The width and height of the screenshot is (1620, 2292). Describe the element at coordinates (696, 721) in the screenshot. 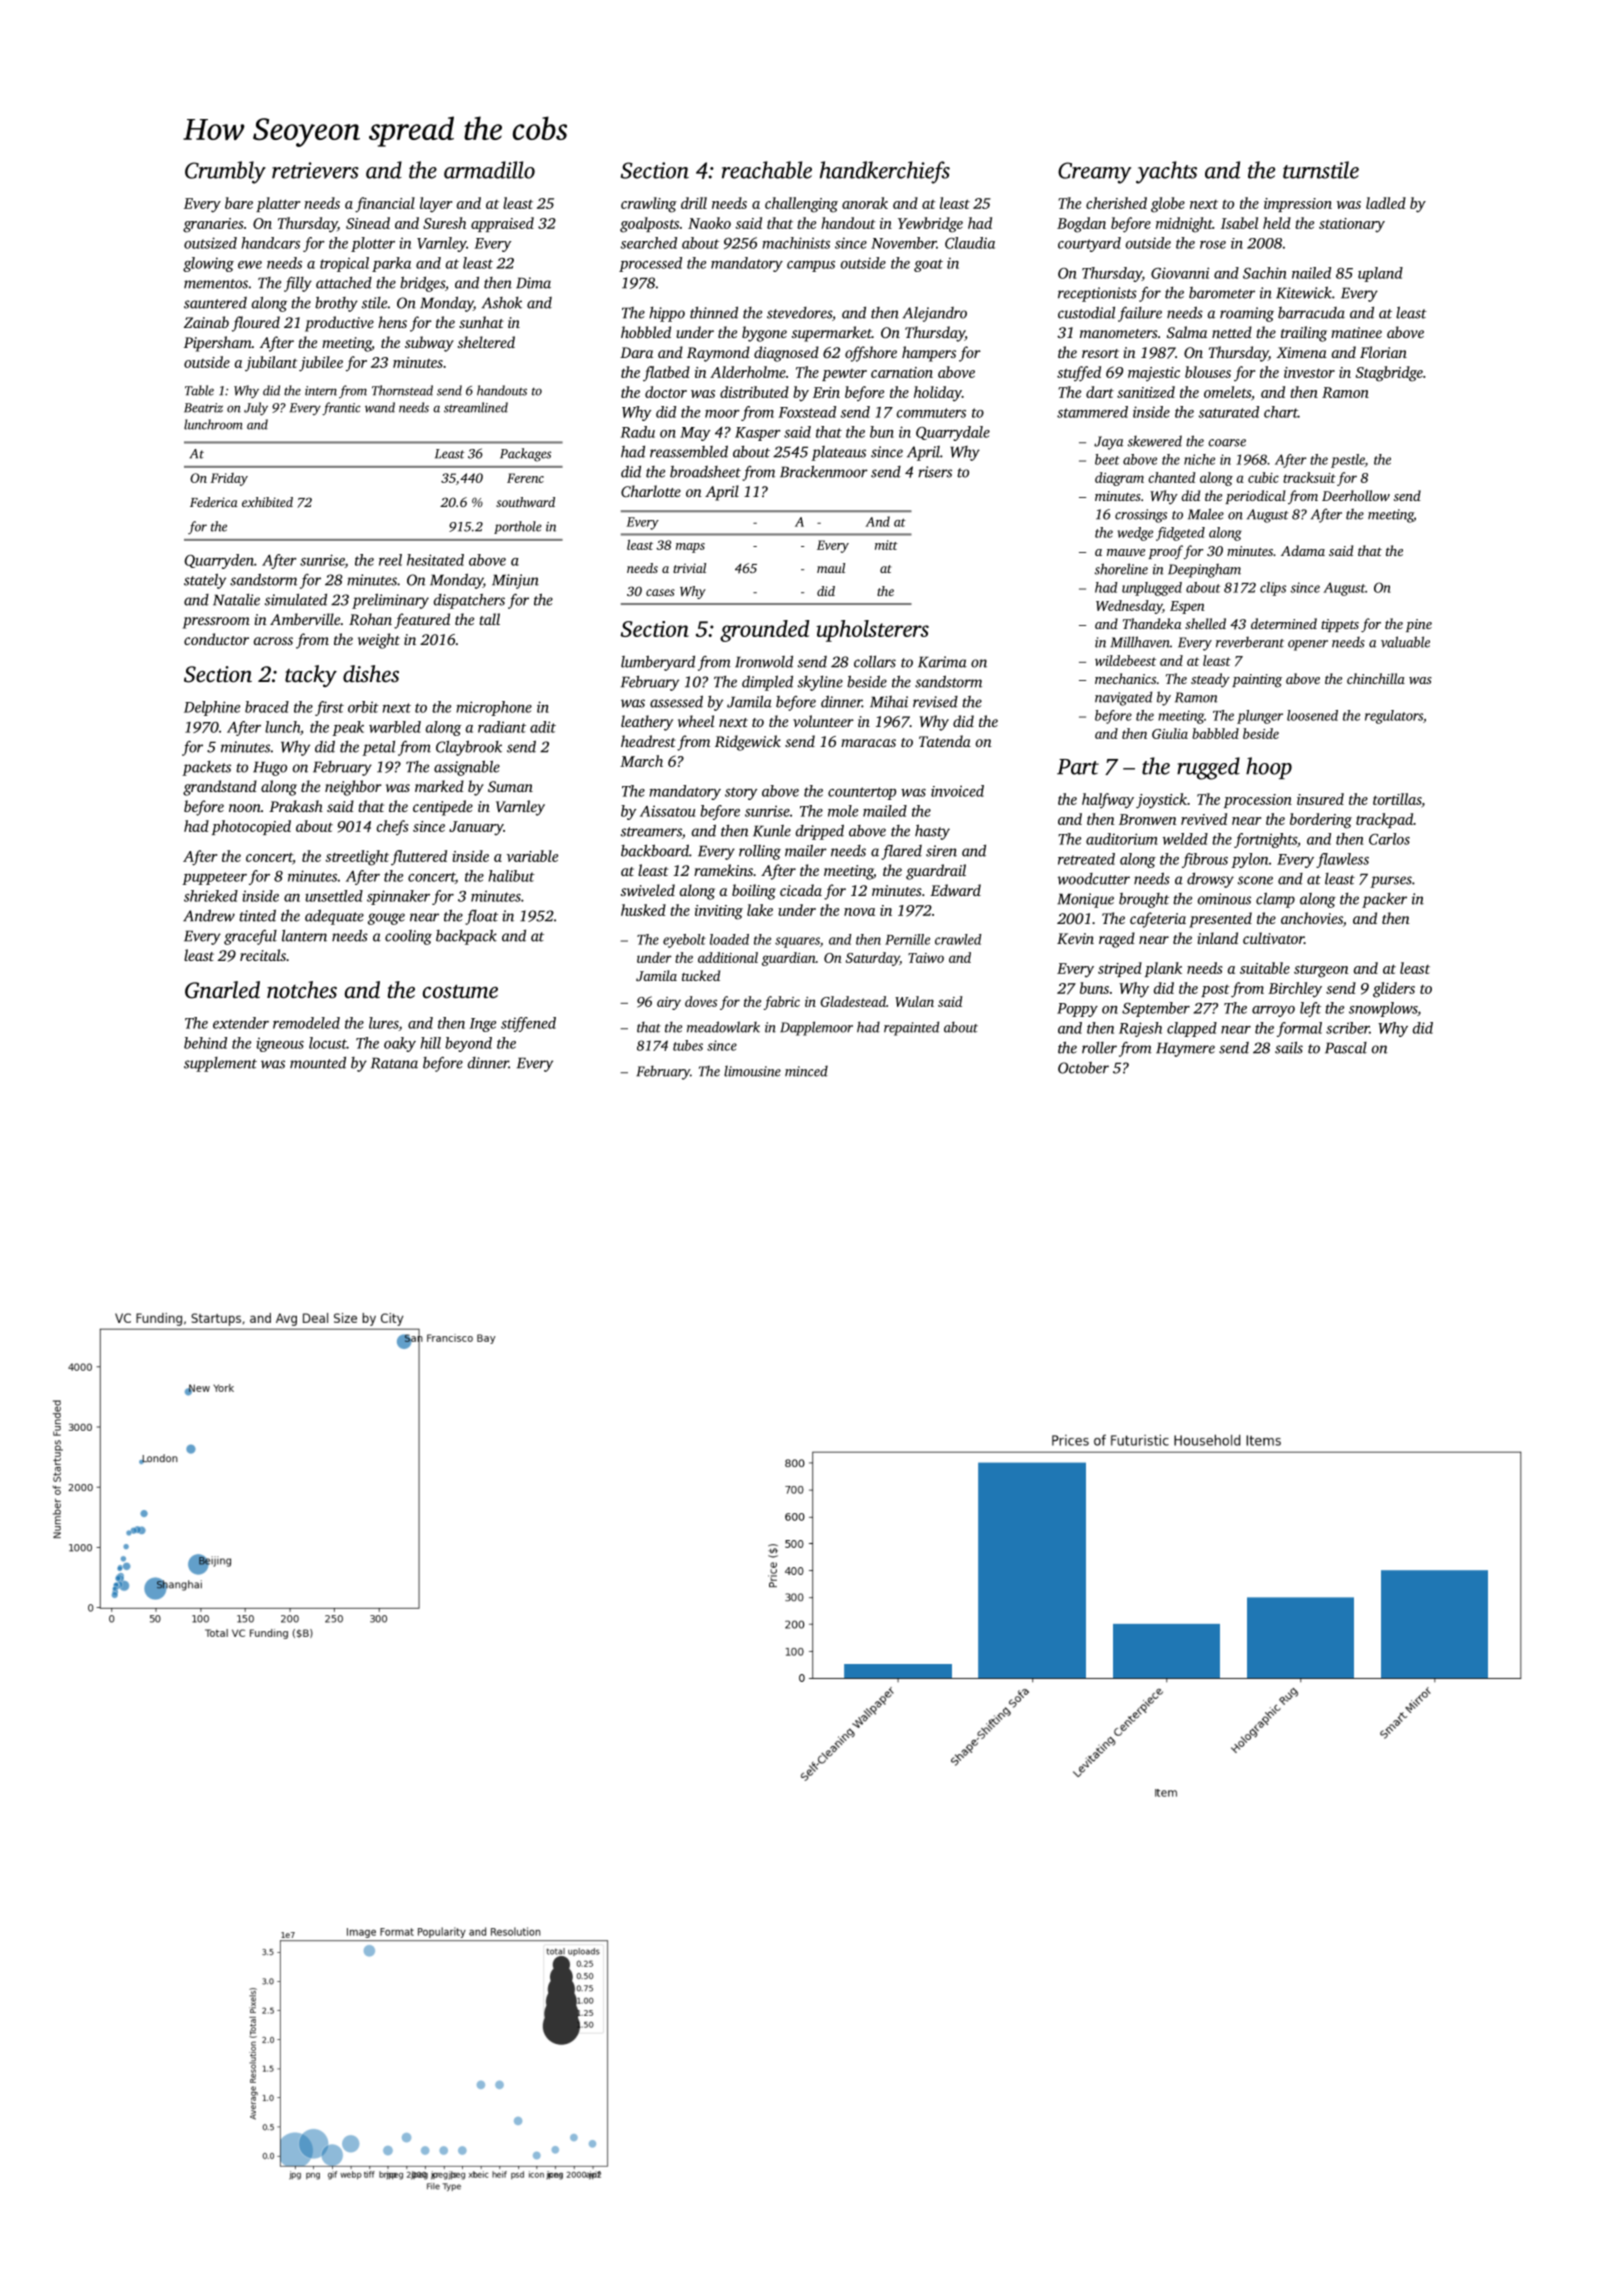

I see `wheel` at that location.
